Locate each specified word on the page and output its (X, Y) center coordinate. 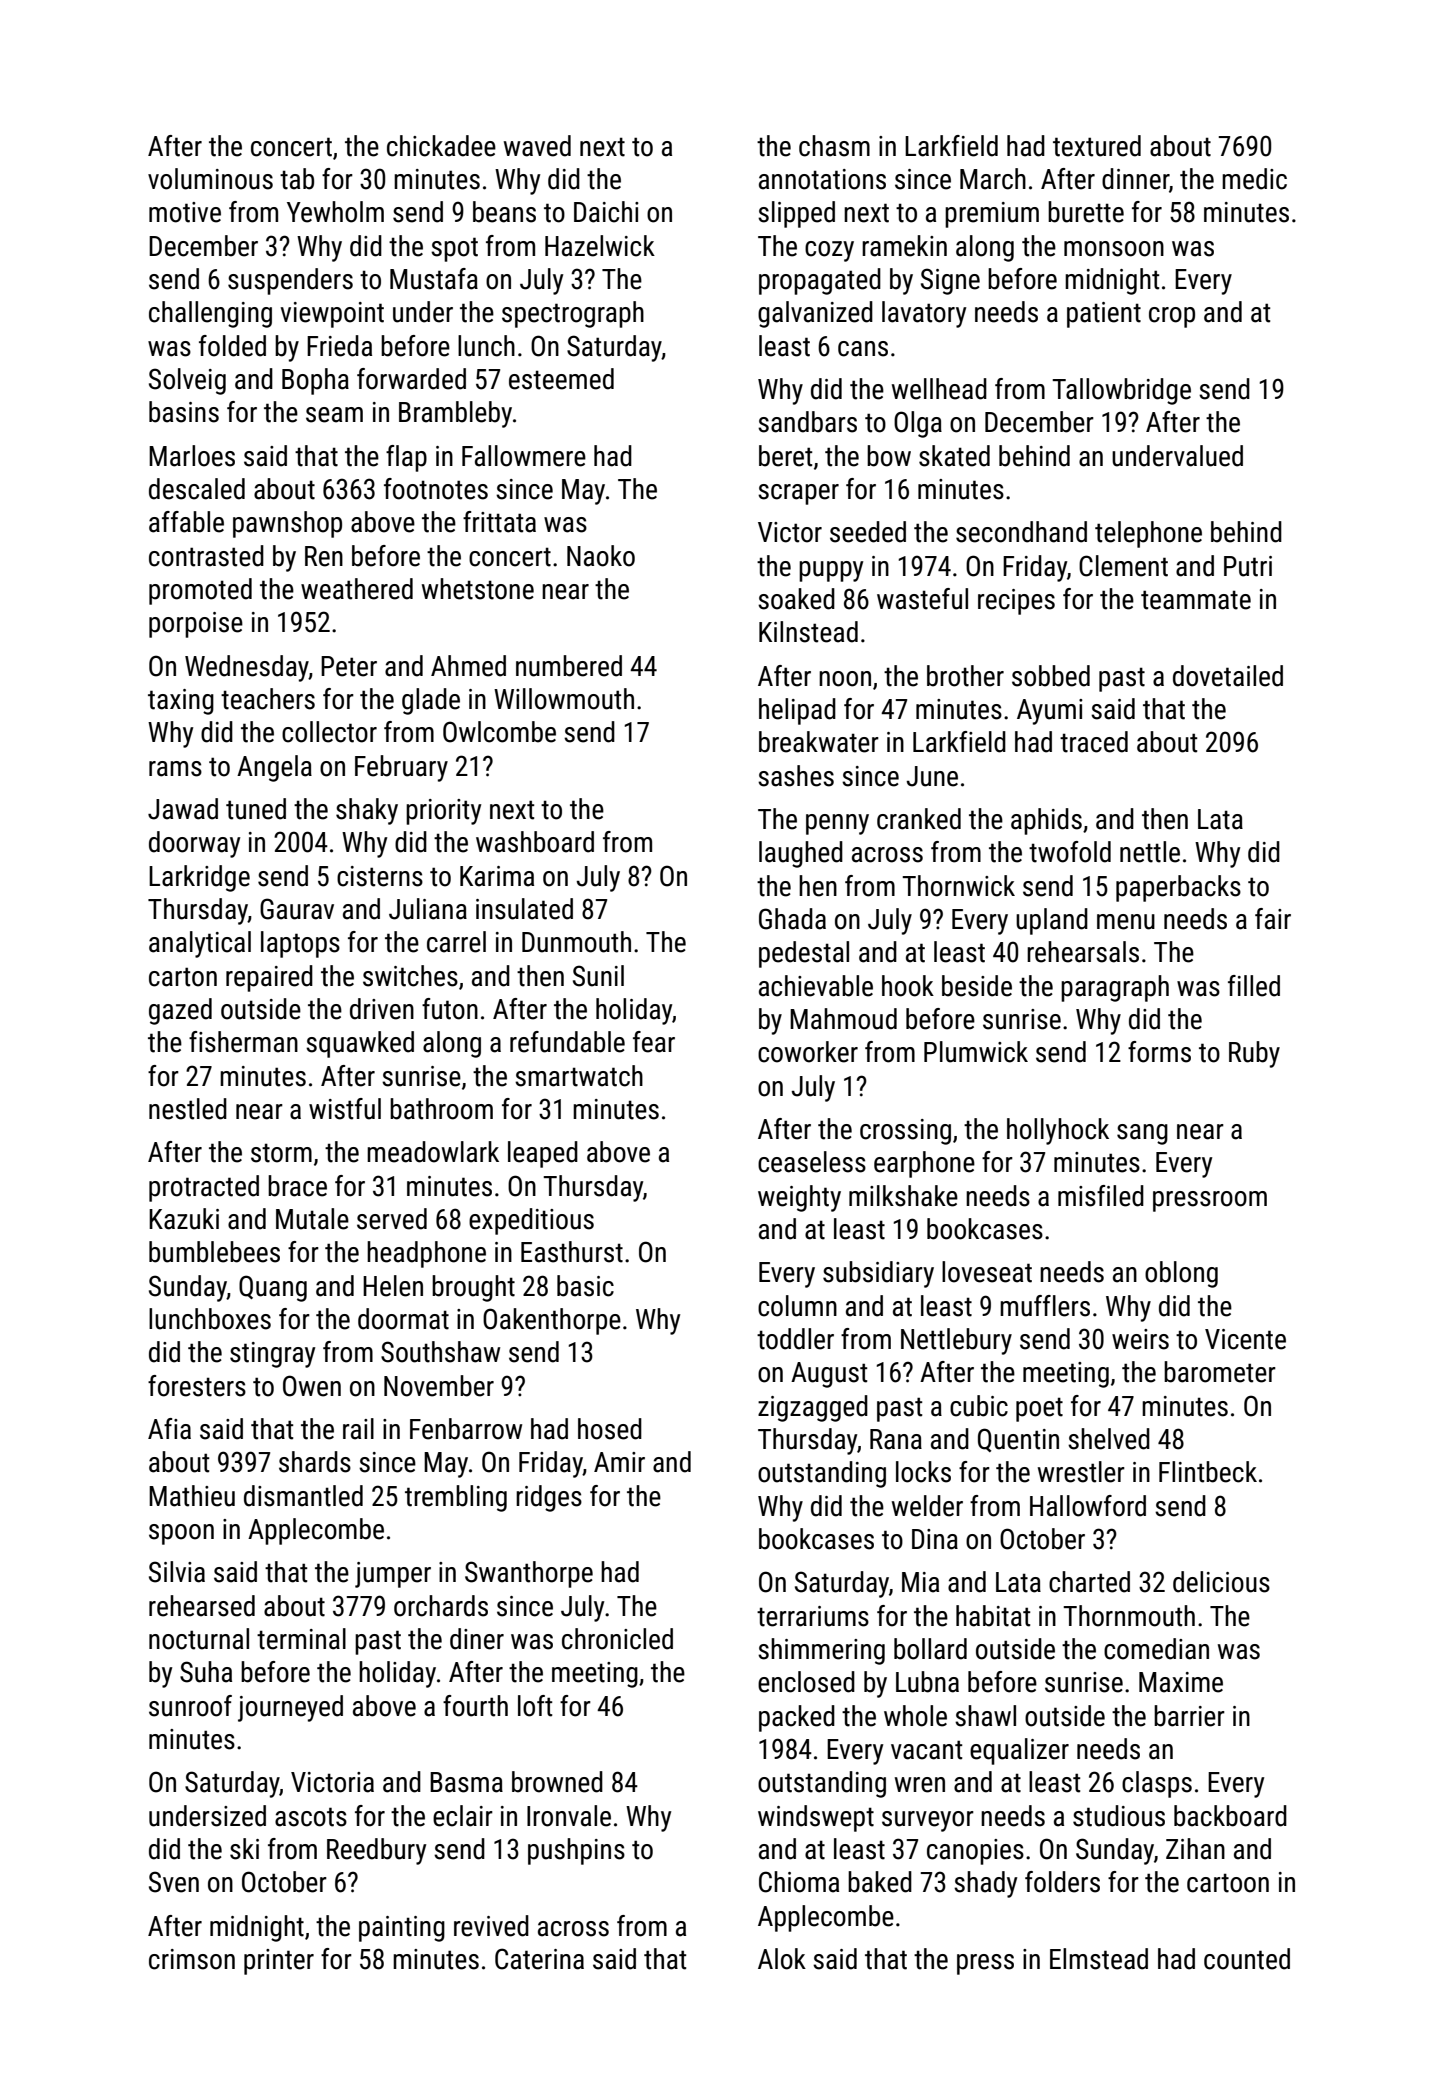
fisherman (243, 1042)
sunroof (190, 1706)
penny (837, 824)
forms (1159, 1052)
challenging (210, 314)
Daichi (606, 212)
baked (880, 1882)
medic (1254, 179)
